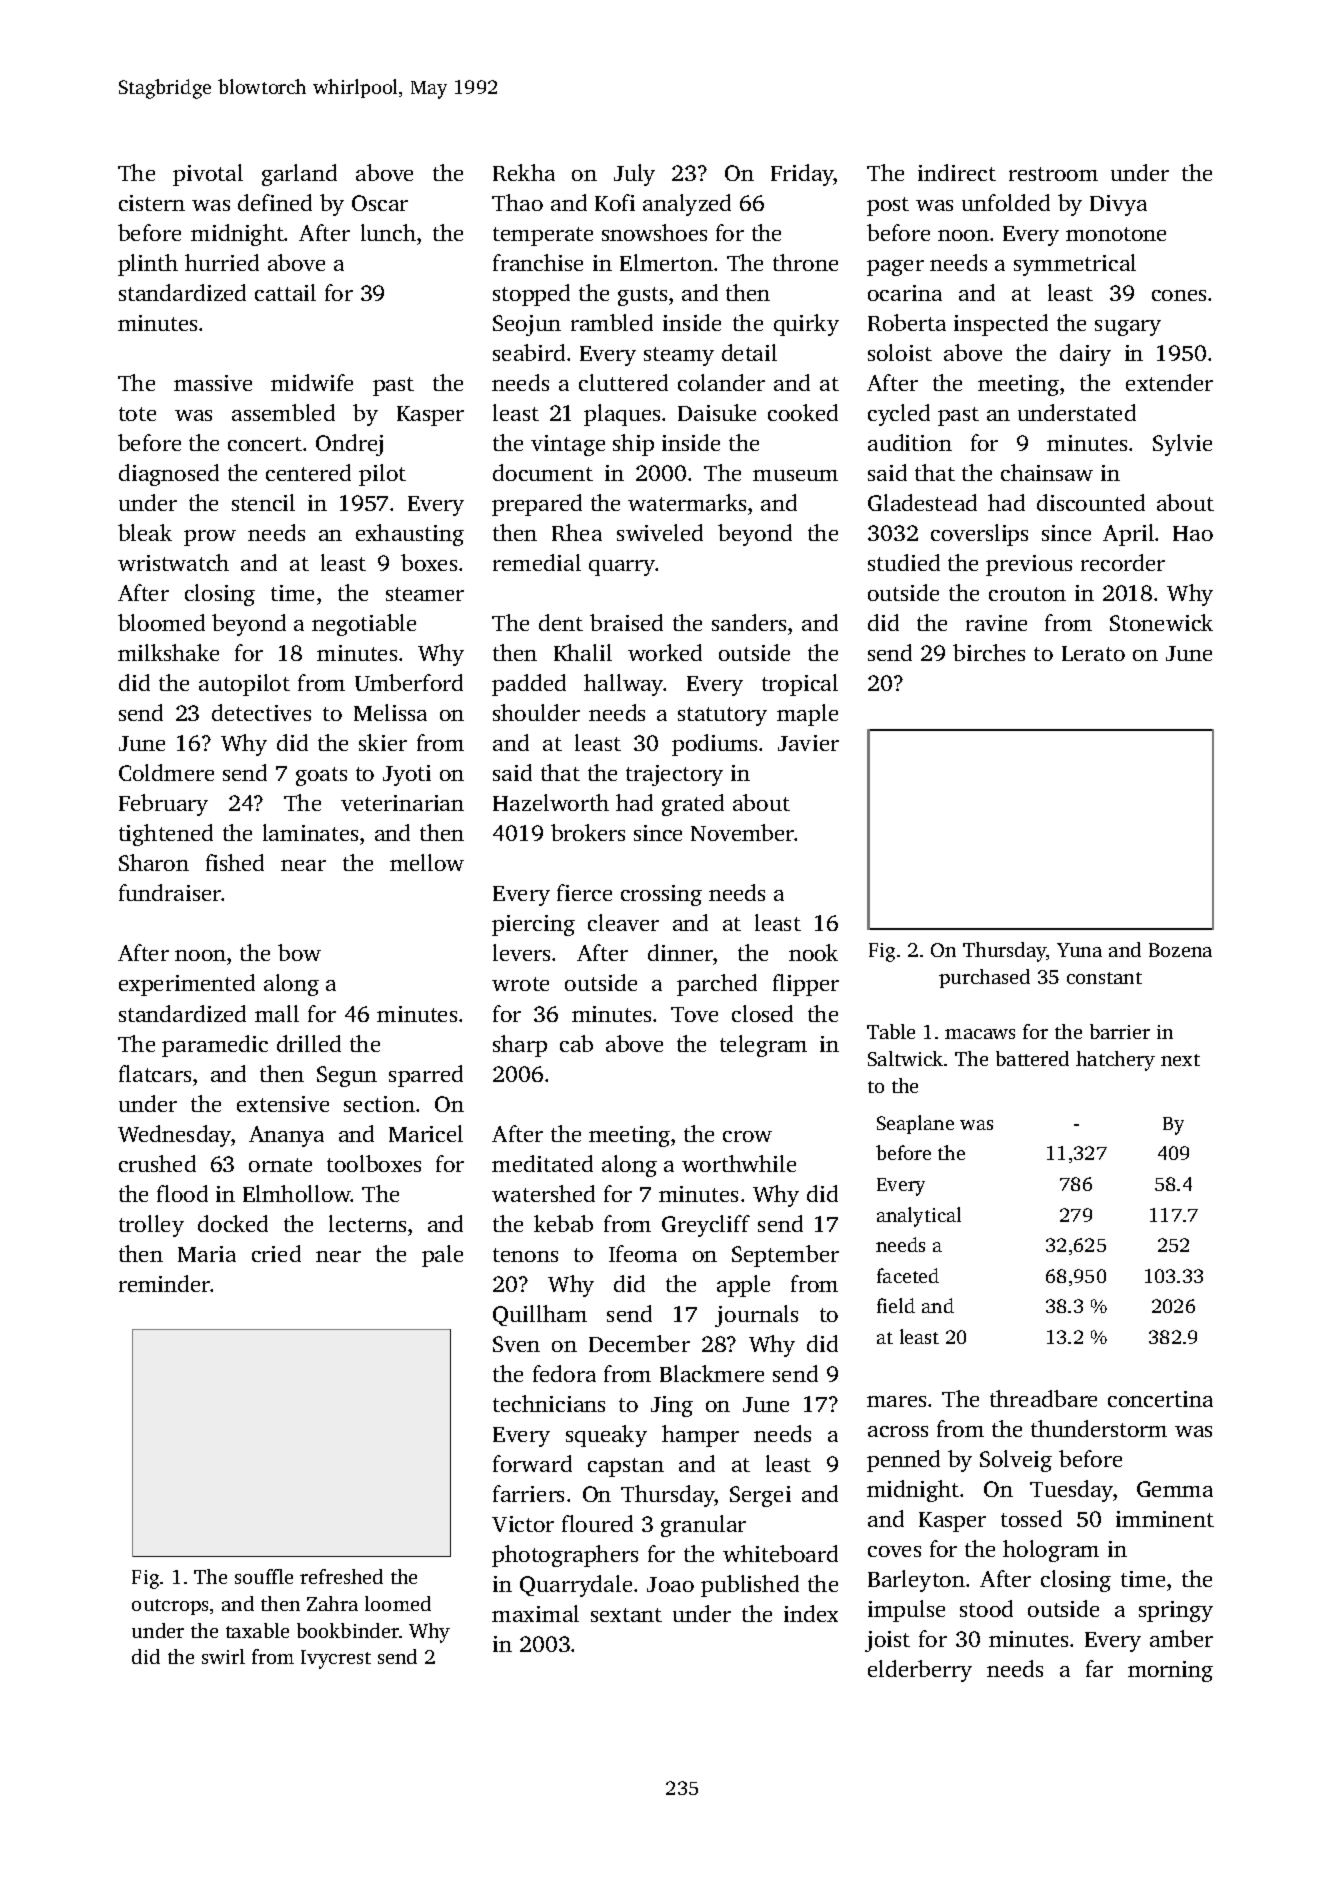  Describe the element at coordinates (222, 262) in the document. I see `hurried` at that location.
